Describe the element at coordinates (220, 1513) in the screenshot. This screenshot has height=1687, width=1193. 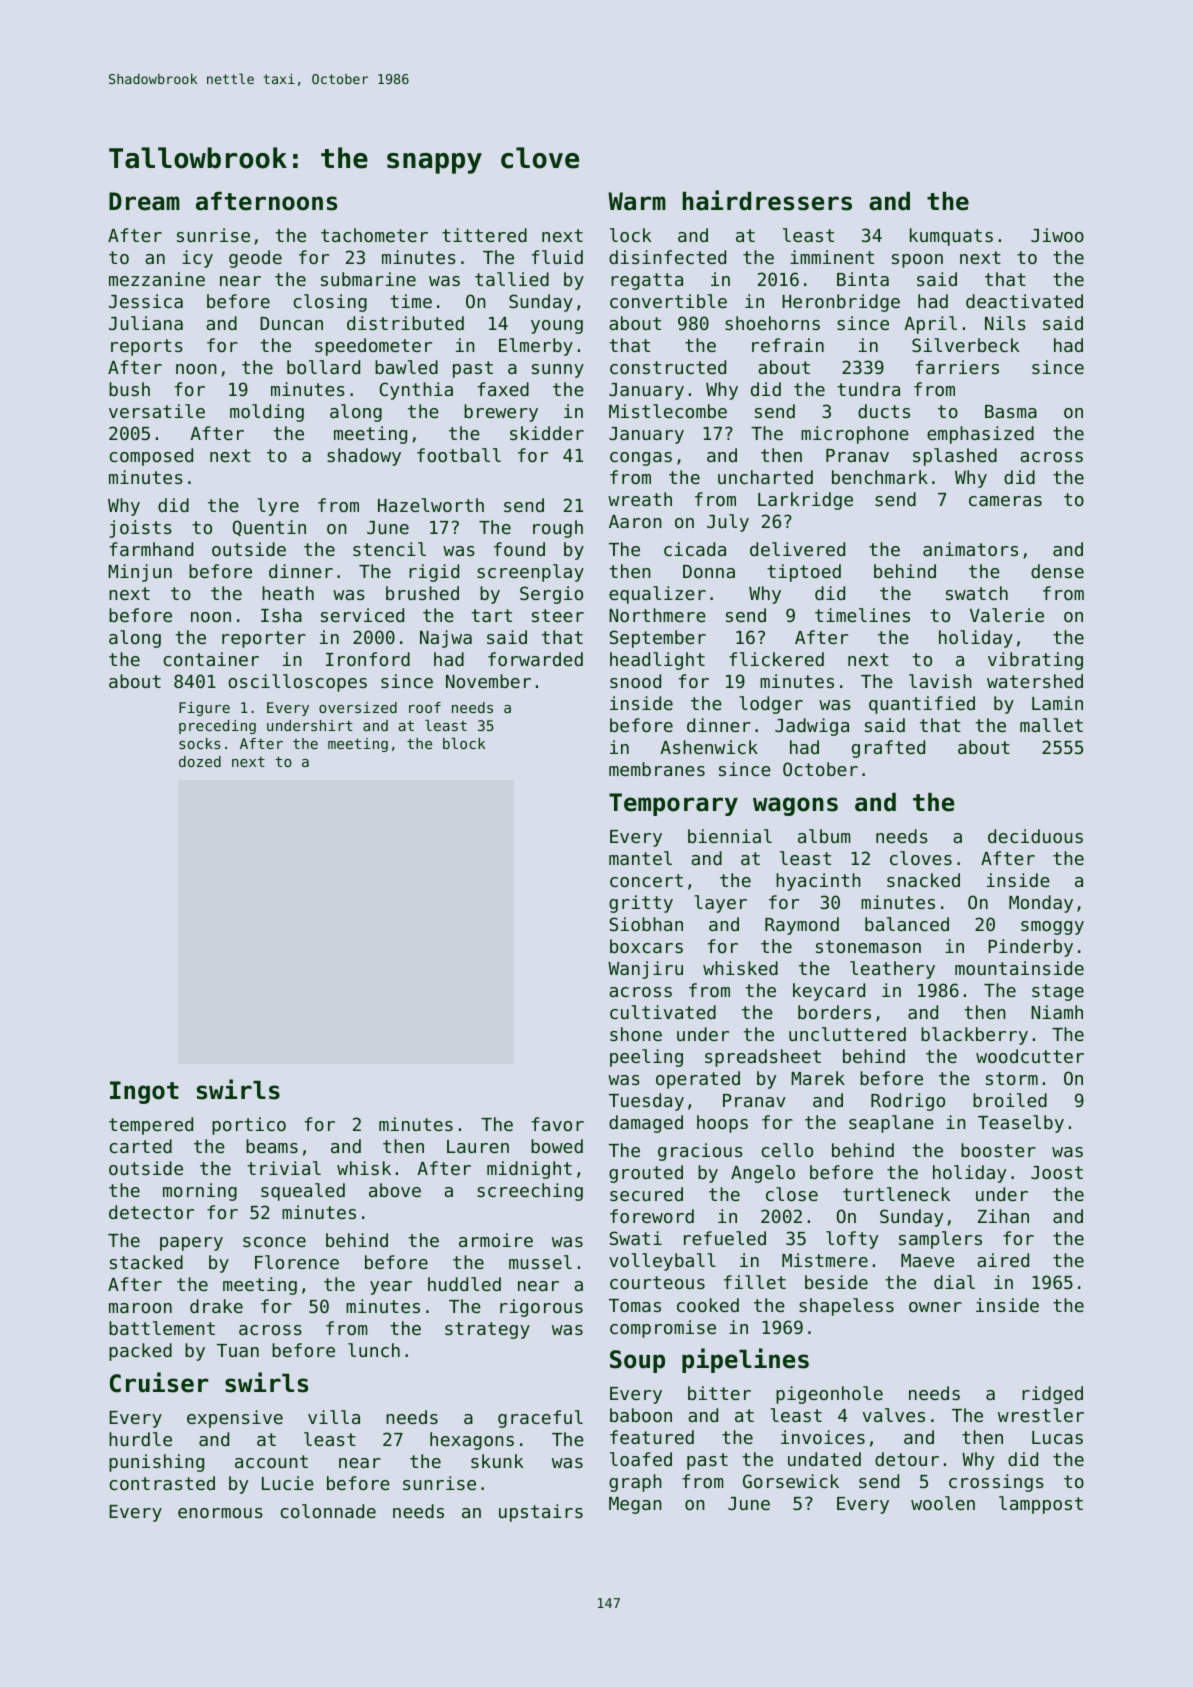
I see `enormous` at that location.
